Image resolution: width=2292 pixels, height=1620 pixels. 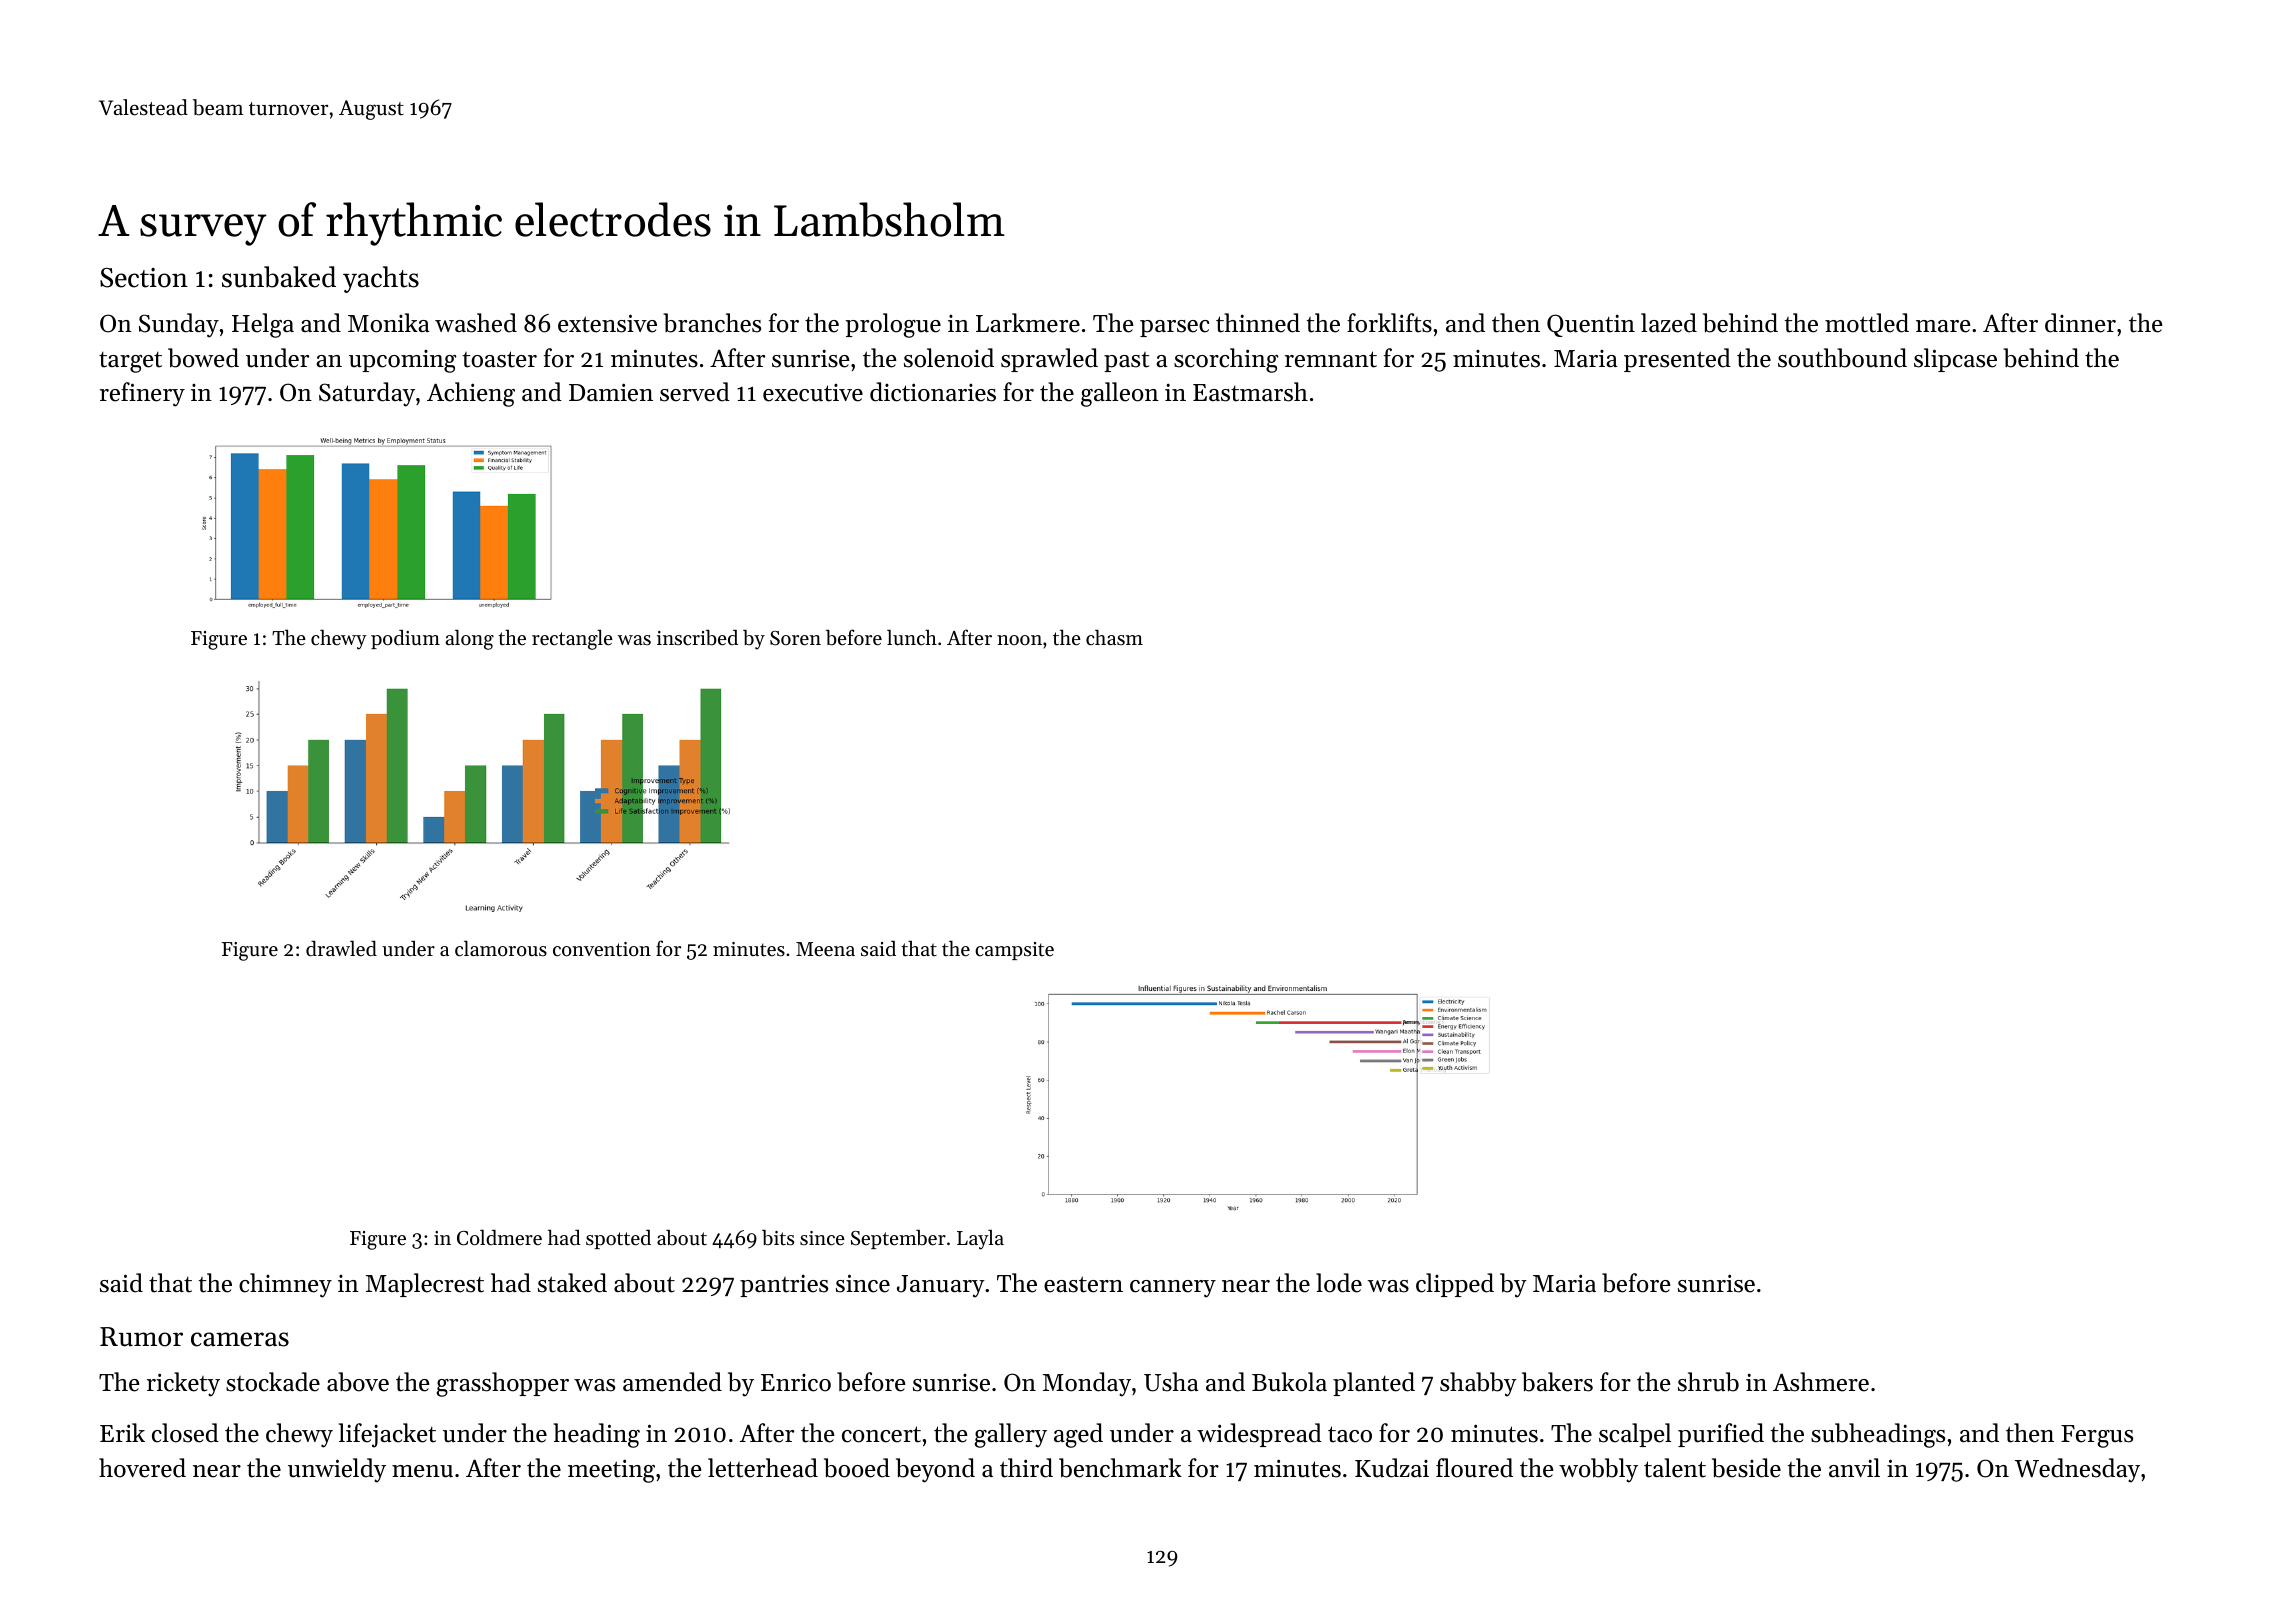 I want to click on refinery, so click(x=142, y=394).
